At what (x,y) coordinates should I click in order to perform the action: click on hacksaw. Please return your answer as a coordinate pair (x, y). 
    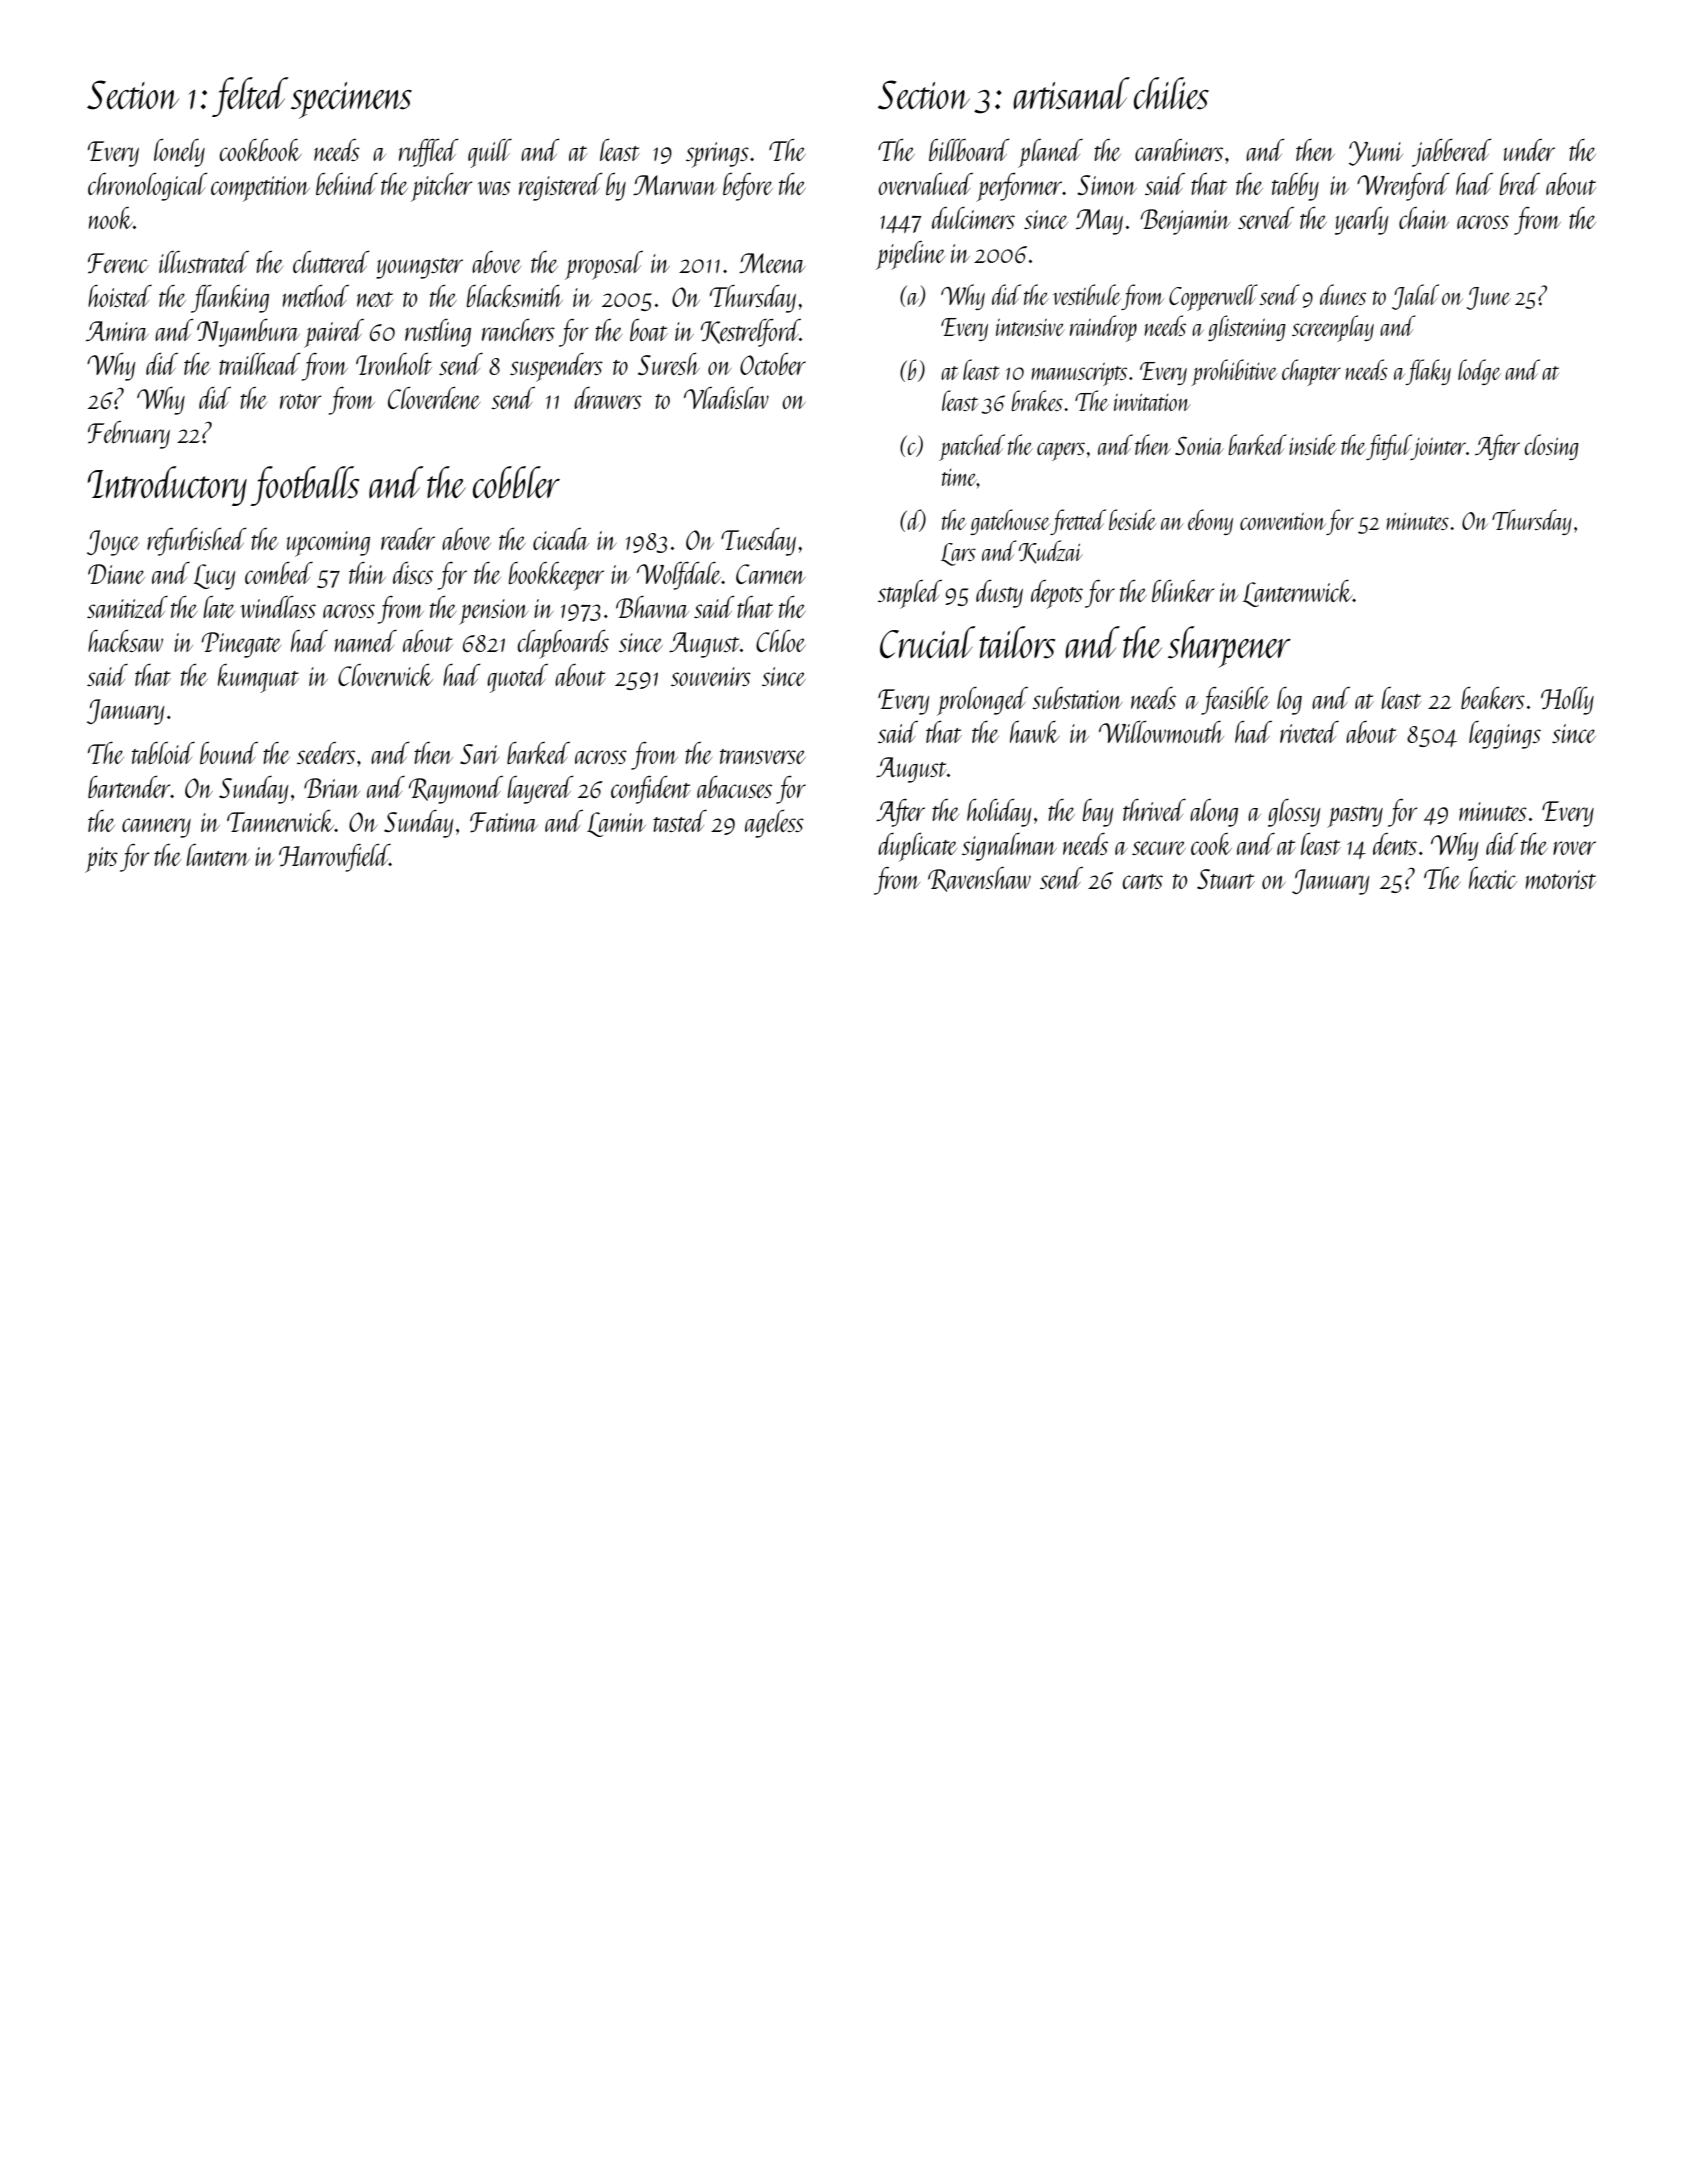
    Looking at the image, I should click on (125, 641).
